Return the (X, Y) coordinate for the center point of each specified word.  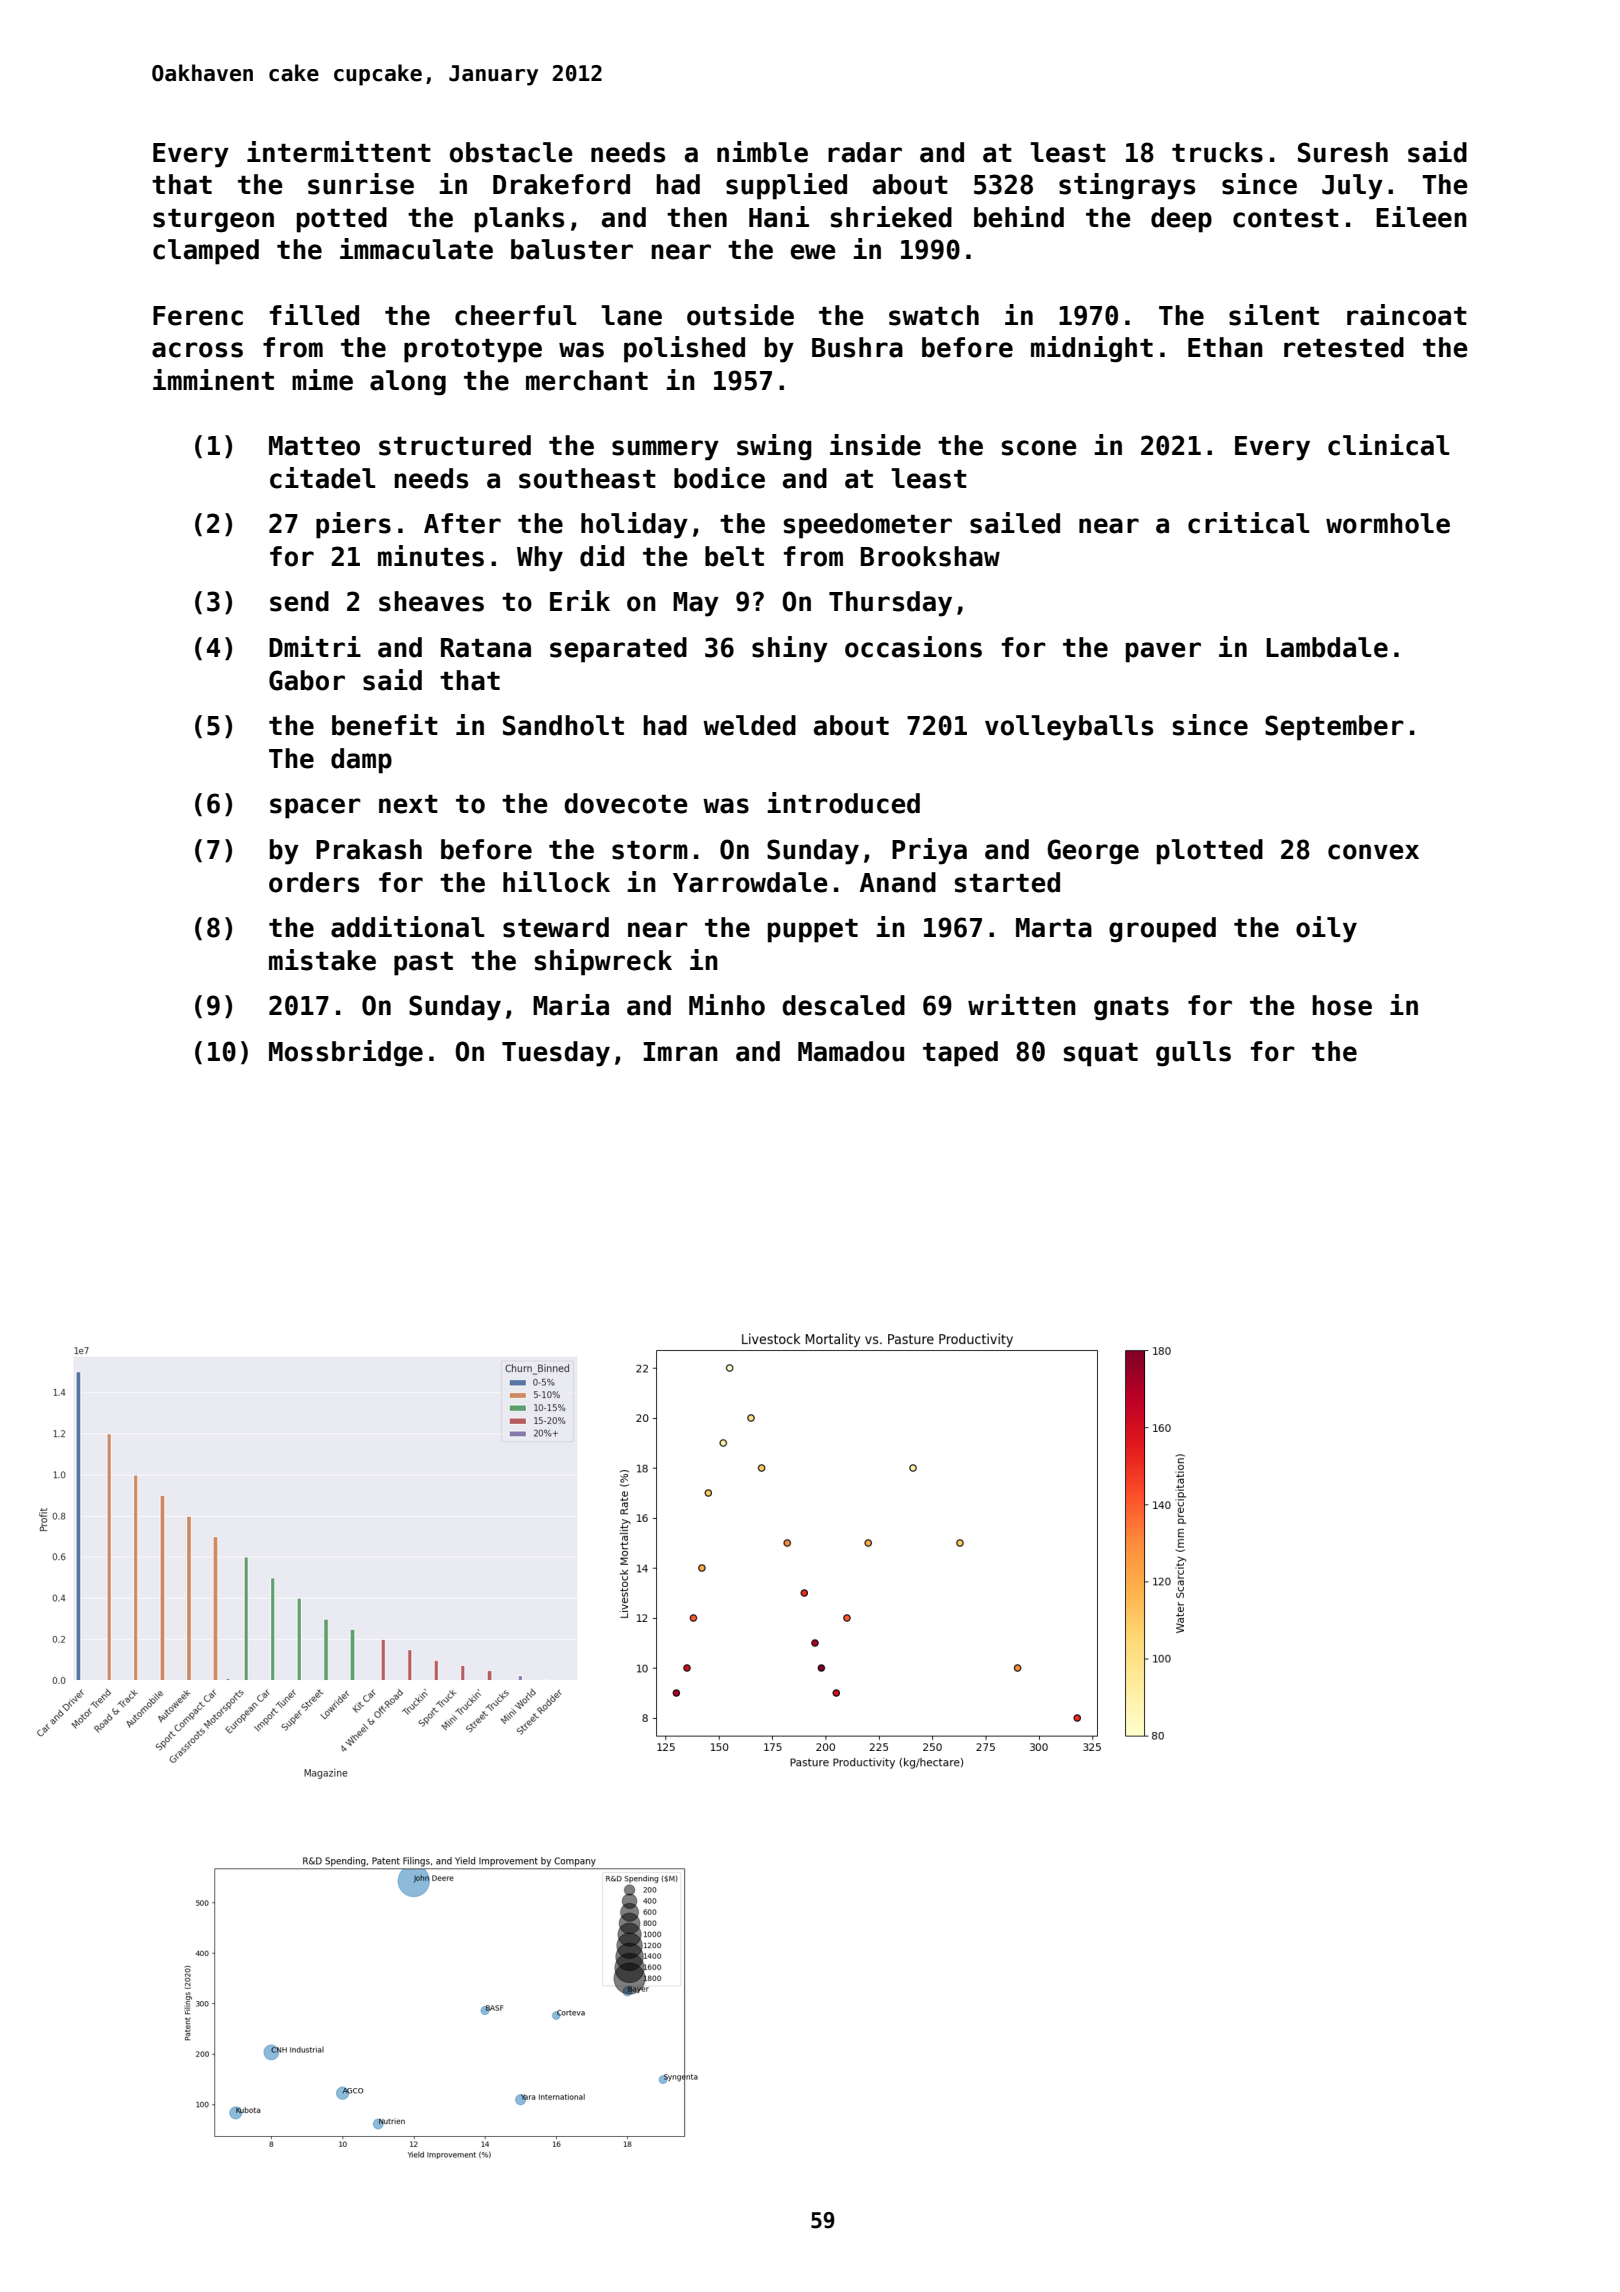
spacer (315, 808)
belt (734, 556)
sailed (1015, 523)
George (1093, 852)
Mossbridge (346, 1053)
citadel (322, 478)
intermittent (339, 152)
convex (1373, 852)
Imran (680, 1052)
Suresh (1343, 152)
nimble (762, 152)
